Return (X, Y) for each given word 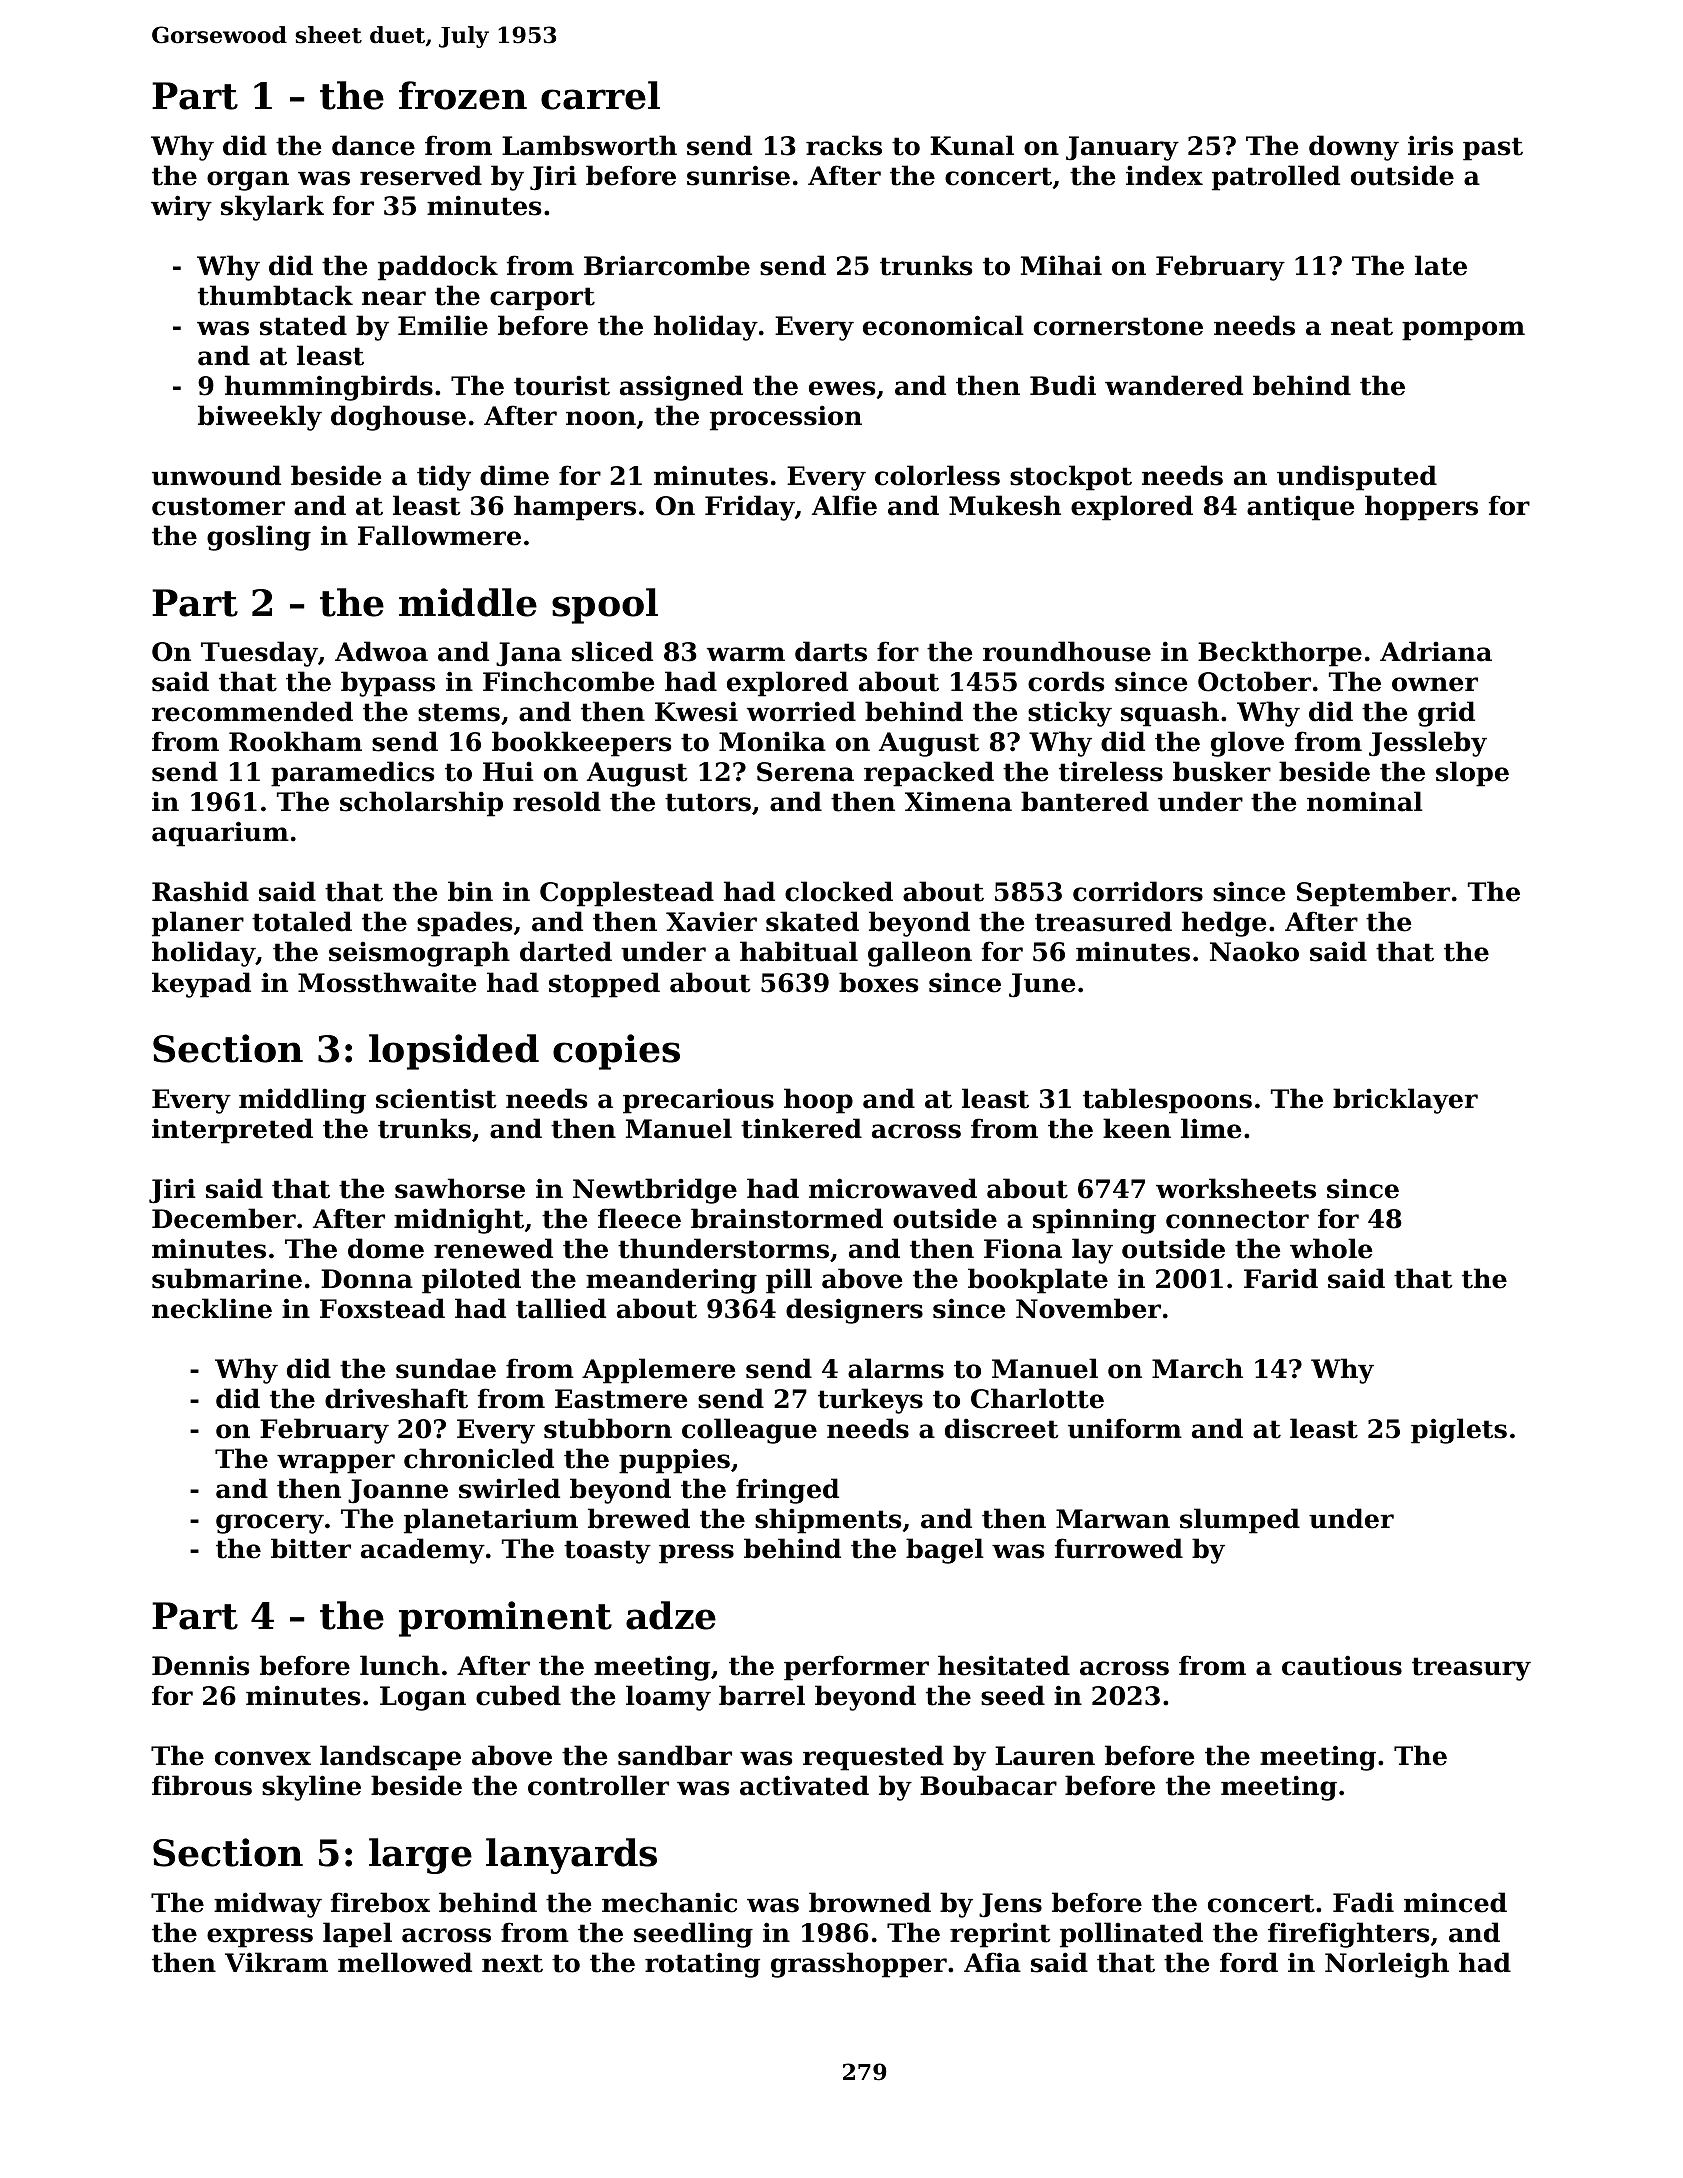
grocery (270, 1524)
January (1122, 148)
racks (844, 145)
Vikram (276, 1962)
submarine (227, 1278)
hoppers (1421, 508)
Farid (1281, 1278)
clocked (839, 891)
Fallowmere (439, 535)
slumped (1240, 1521)
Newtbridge (655, 1191)
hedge (1224, 924)
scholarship (421, 804)
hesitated (1004, 1665)
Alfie (844, 505)
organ (248, 181)
